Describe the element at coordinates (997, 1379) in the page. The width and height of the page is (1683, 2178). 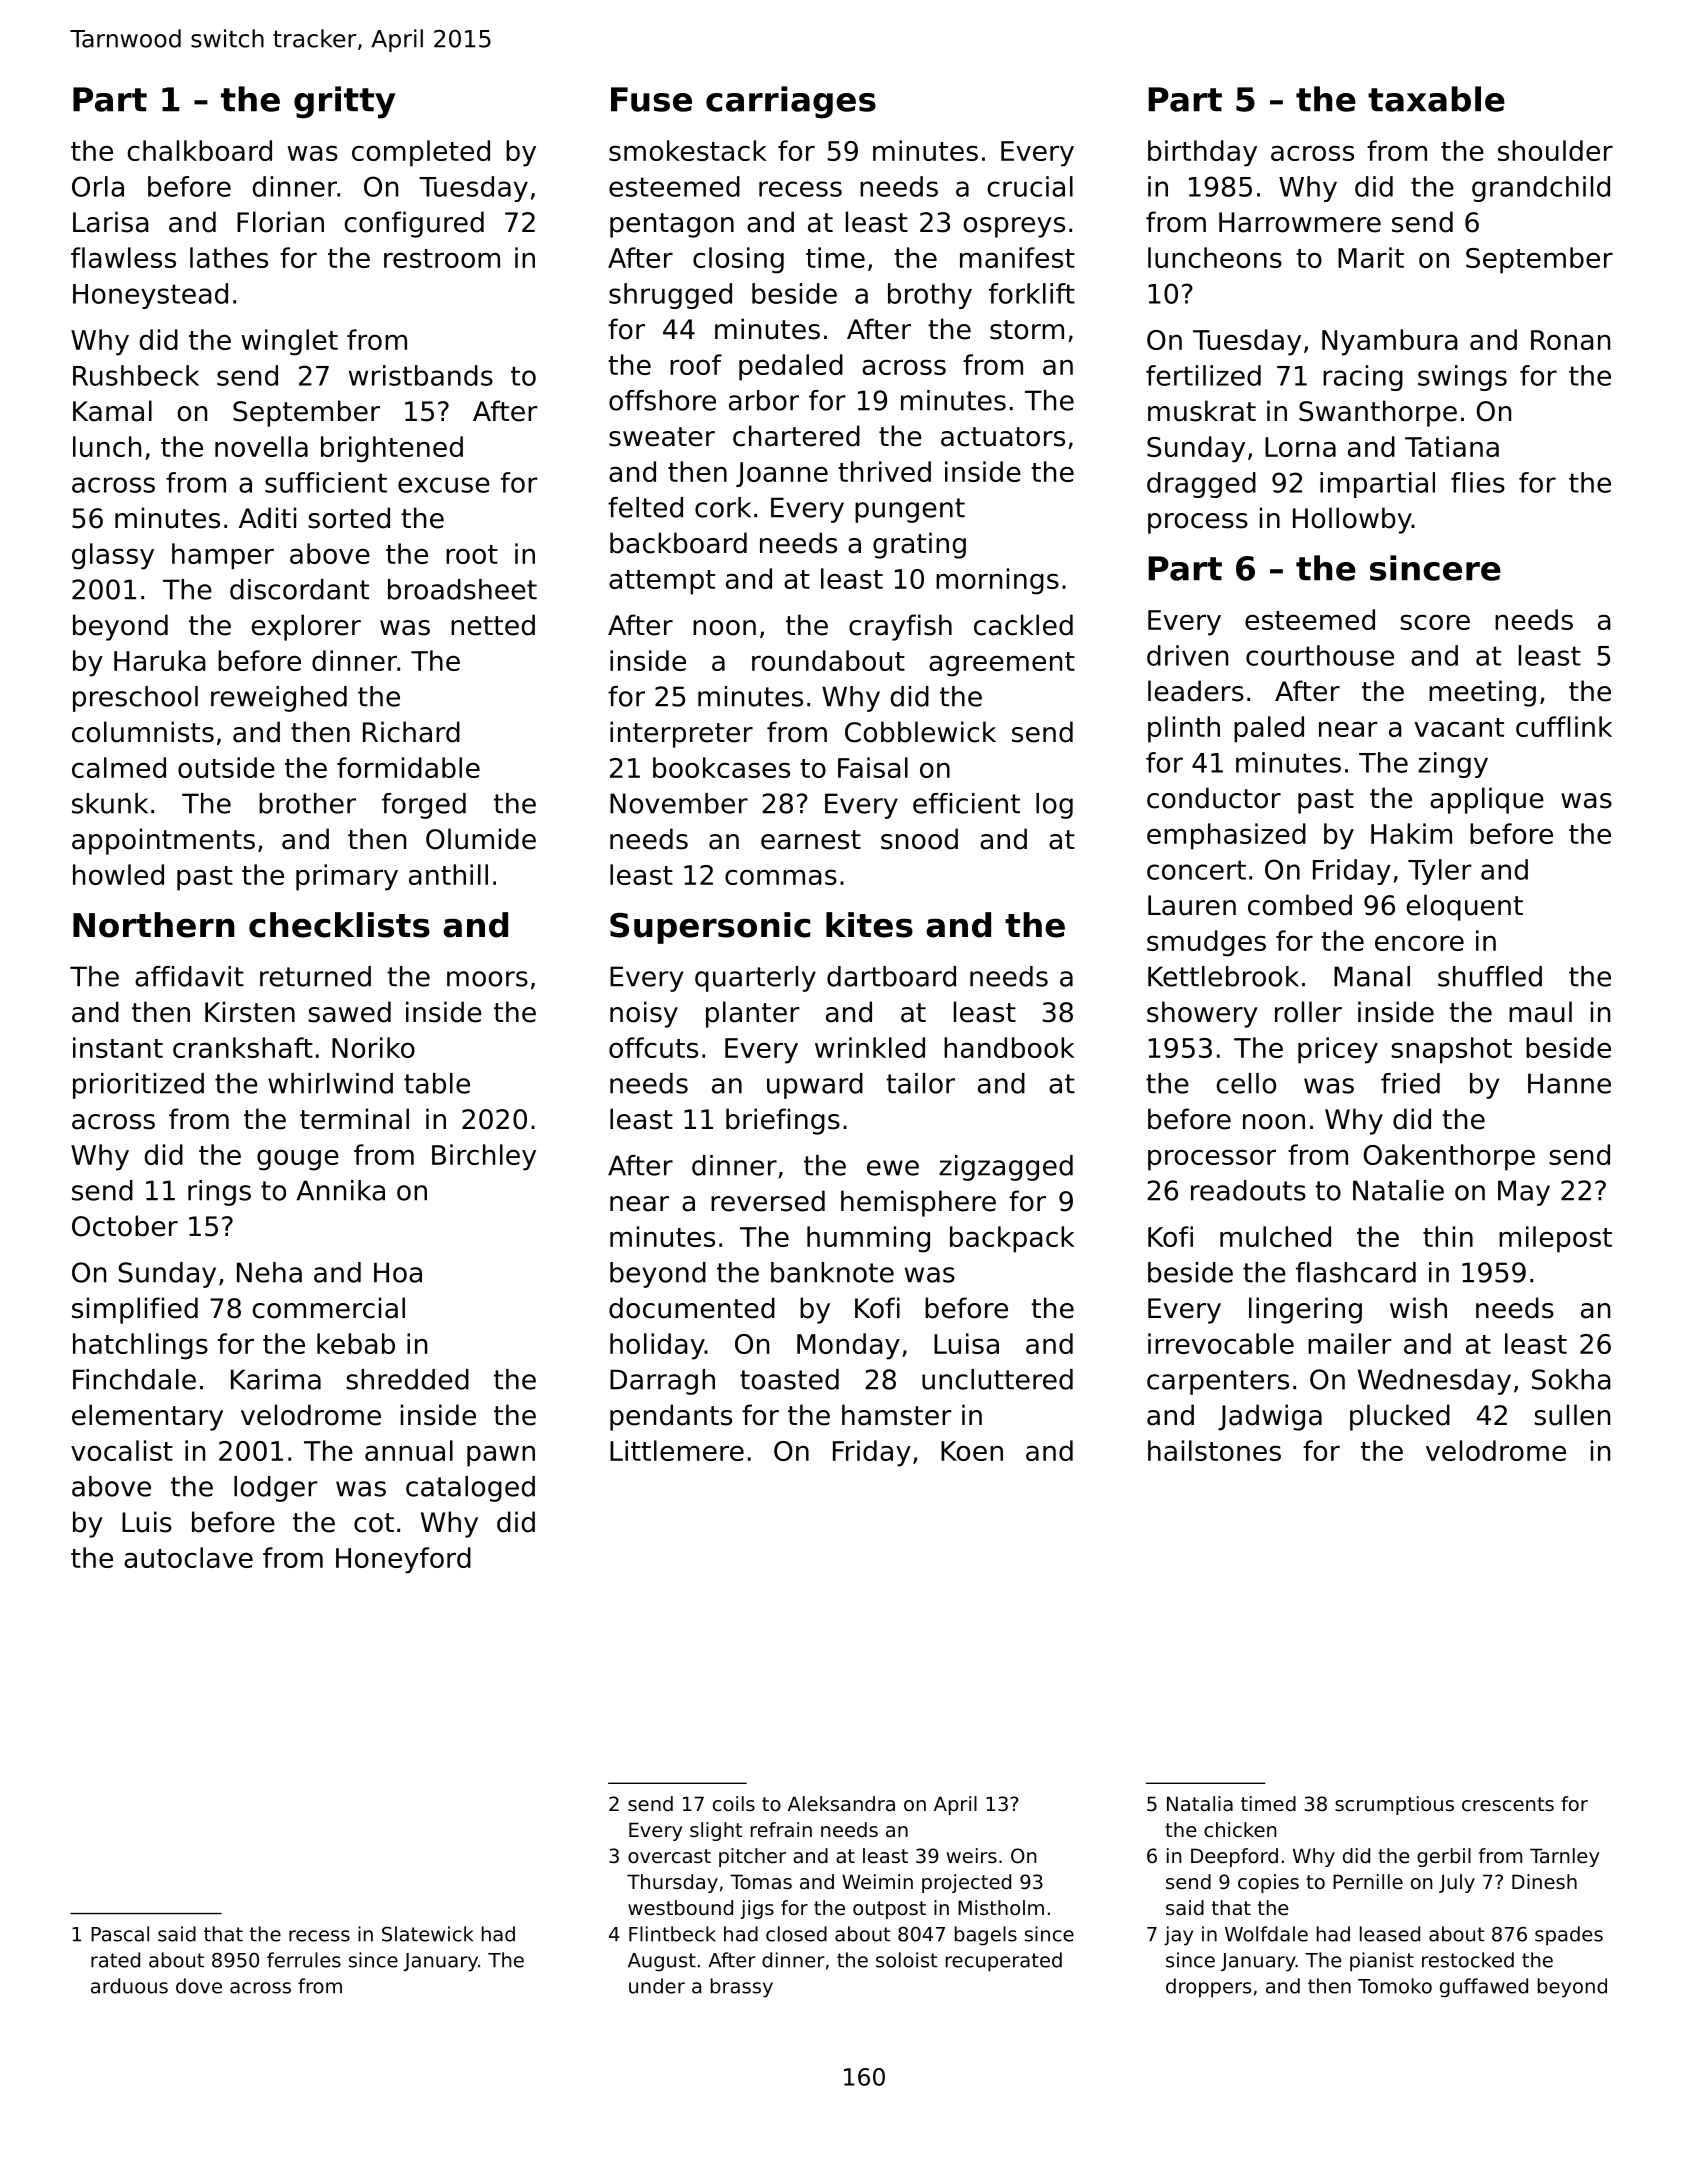
I see `uncluttered` at that location.
